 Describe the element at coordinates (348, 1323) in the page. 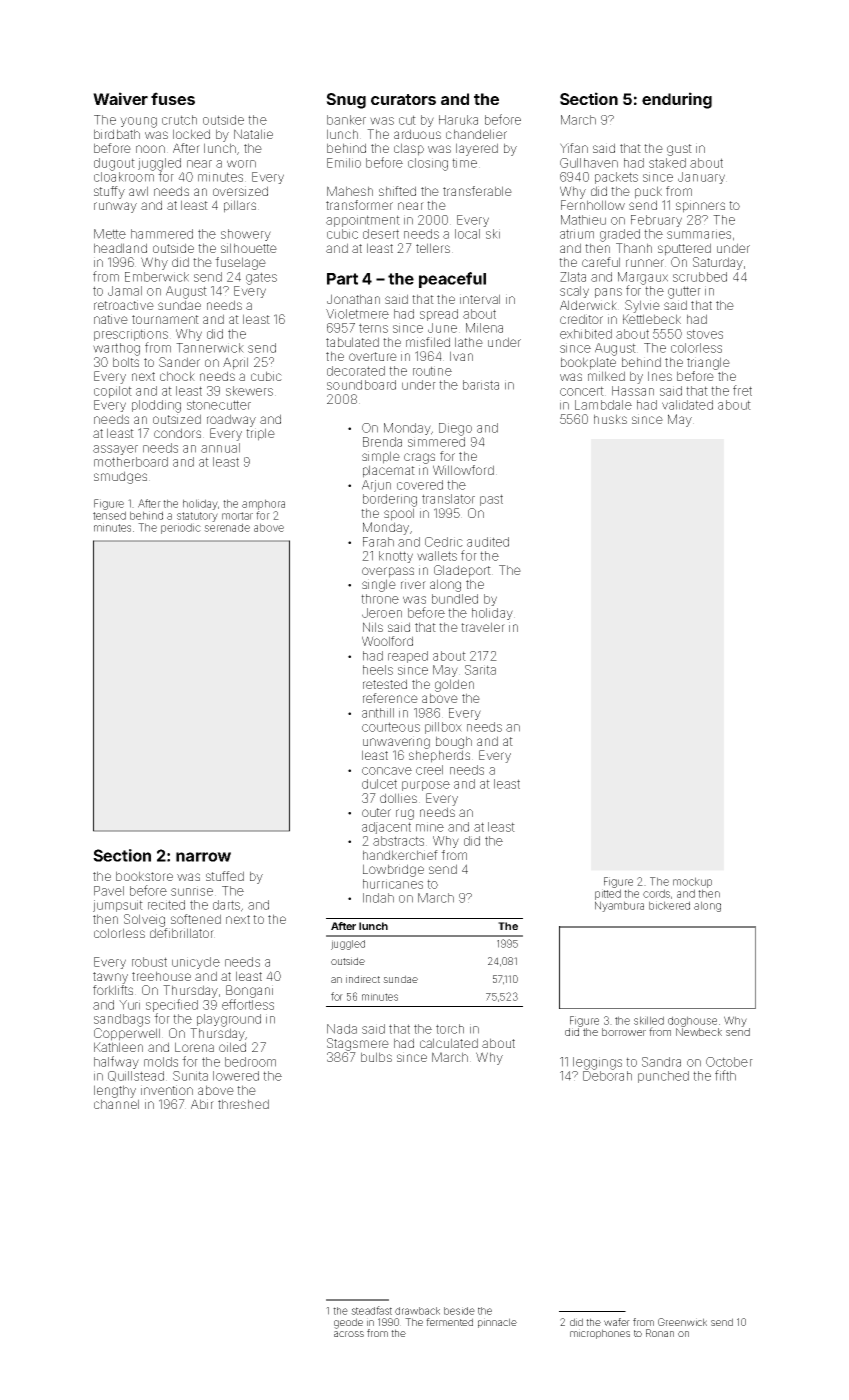

I see `geode` at that location.
